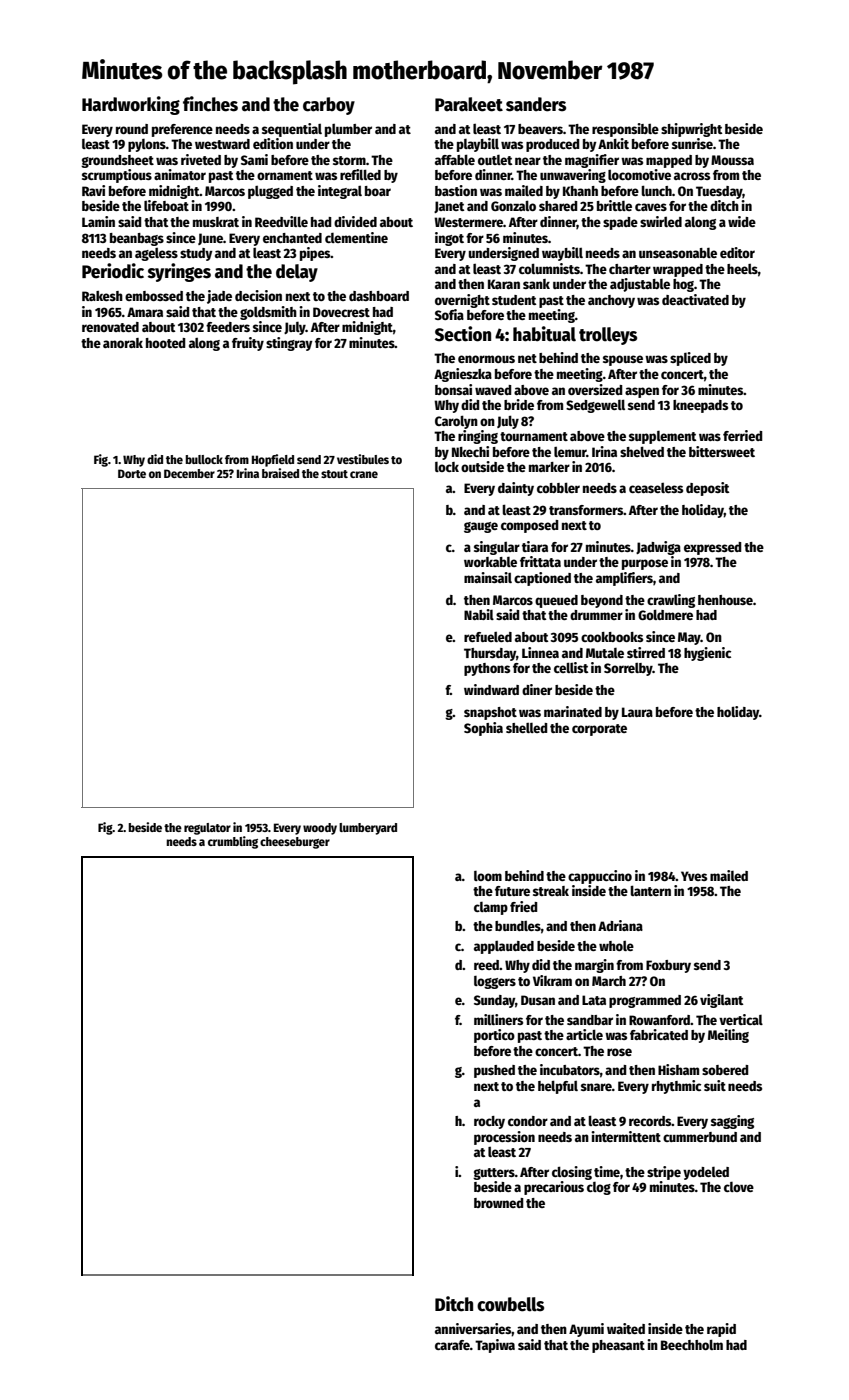 This document has height=1400, width=849. What do you see at coordinates (207, 829) in the document?
I see `regulator` at bounding box center [207, 829].
